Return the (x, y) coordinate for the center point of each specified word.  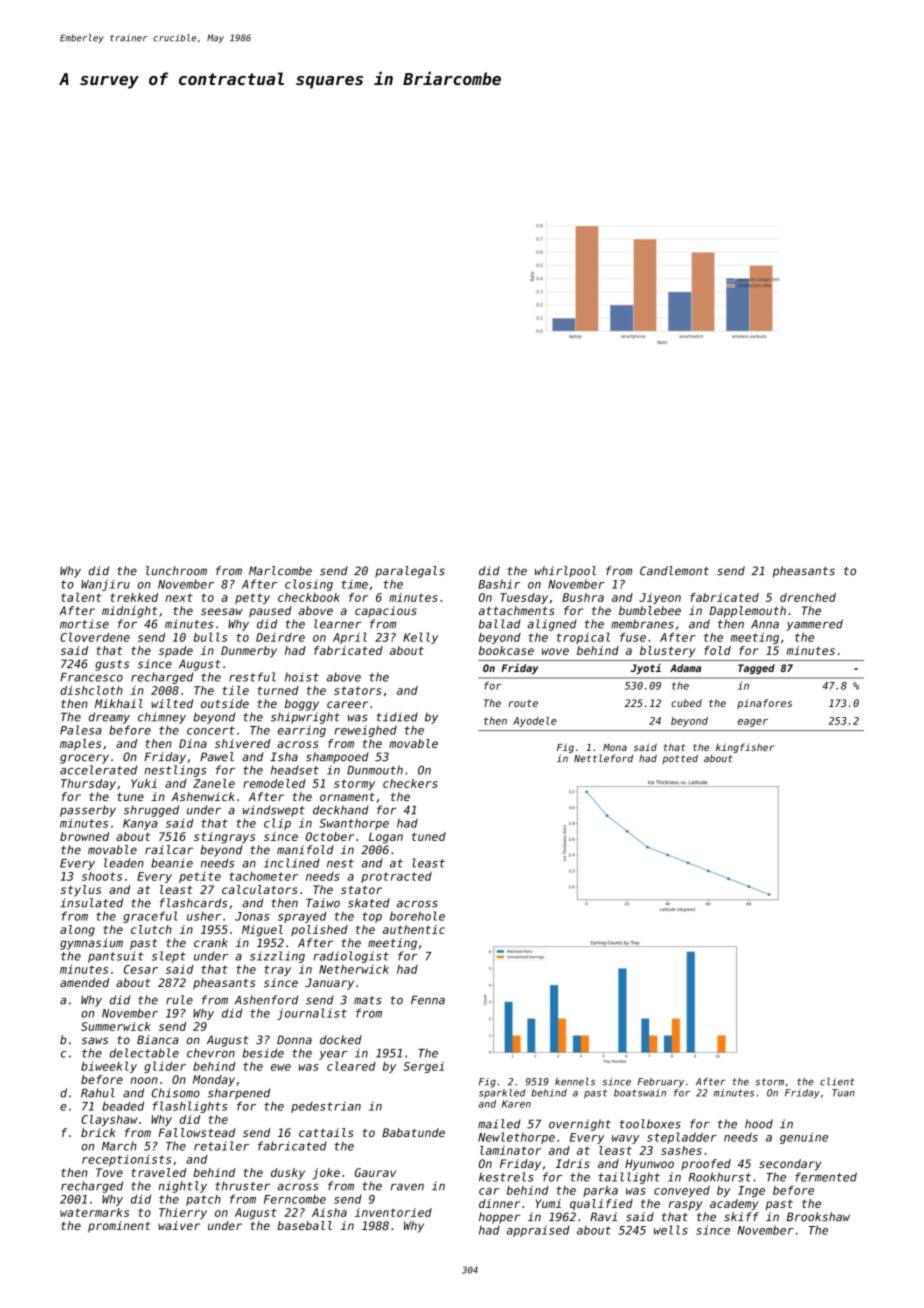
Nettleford (603, 758)
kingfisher (745, 748)
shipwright (305, 718)
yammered (814, 625)
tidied (397, 717)
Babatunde (413, 1132)
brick (98, 1132)
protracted (396, 877)
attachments (517, 610)
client (837, 1082)
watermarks (94, 1212)
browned (84, 836)
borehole (417, 916)
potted (680, 759)
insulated (91, 903)
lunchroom (176, 571)
